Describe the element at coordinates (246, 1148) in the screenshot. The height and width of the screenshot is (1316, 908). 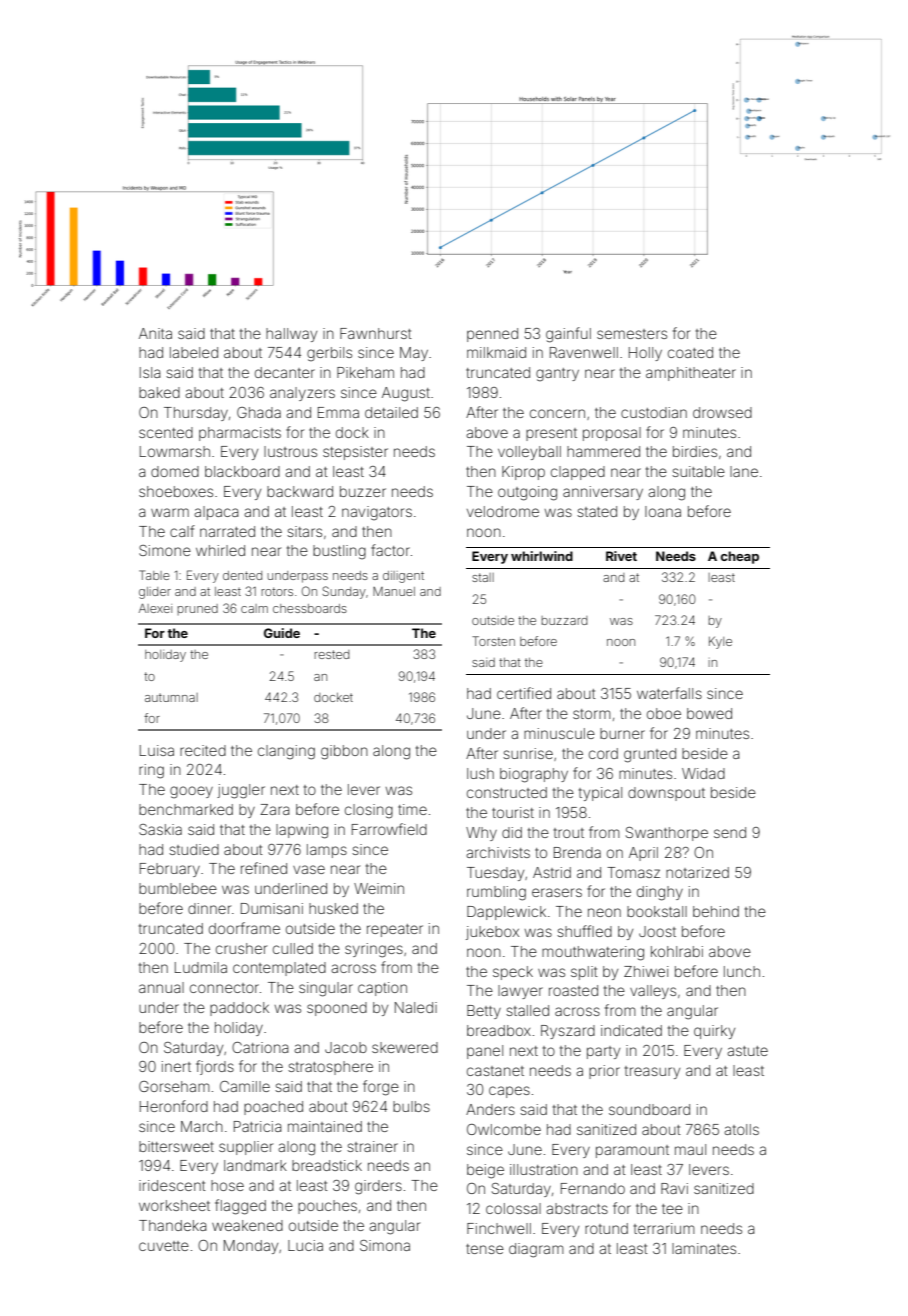
I see `supplier` at that location.
